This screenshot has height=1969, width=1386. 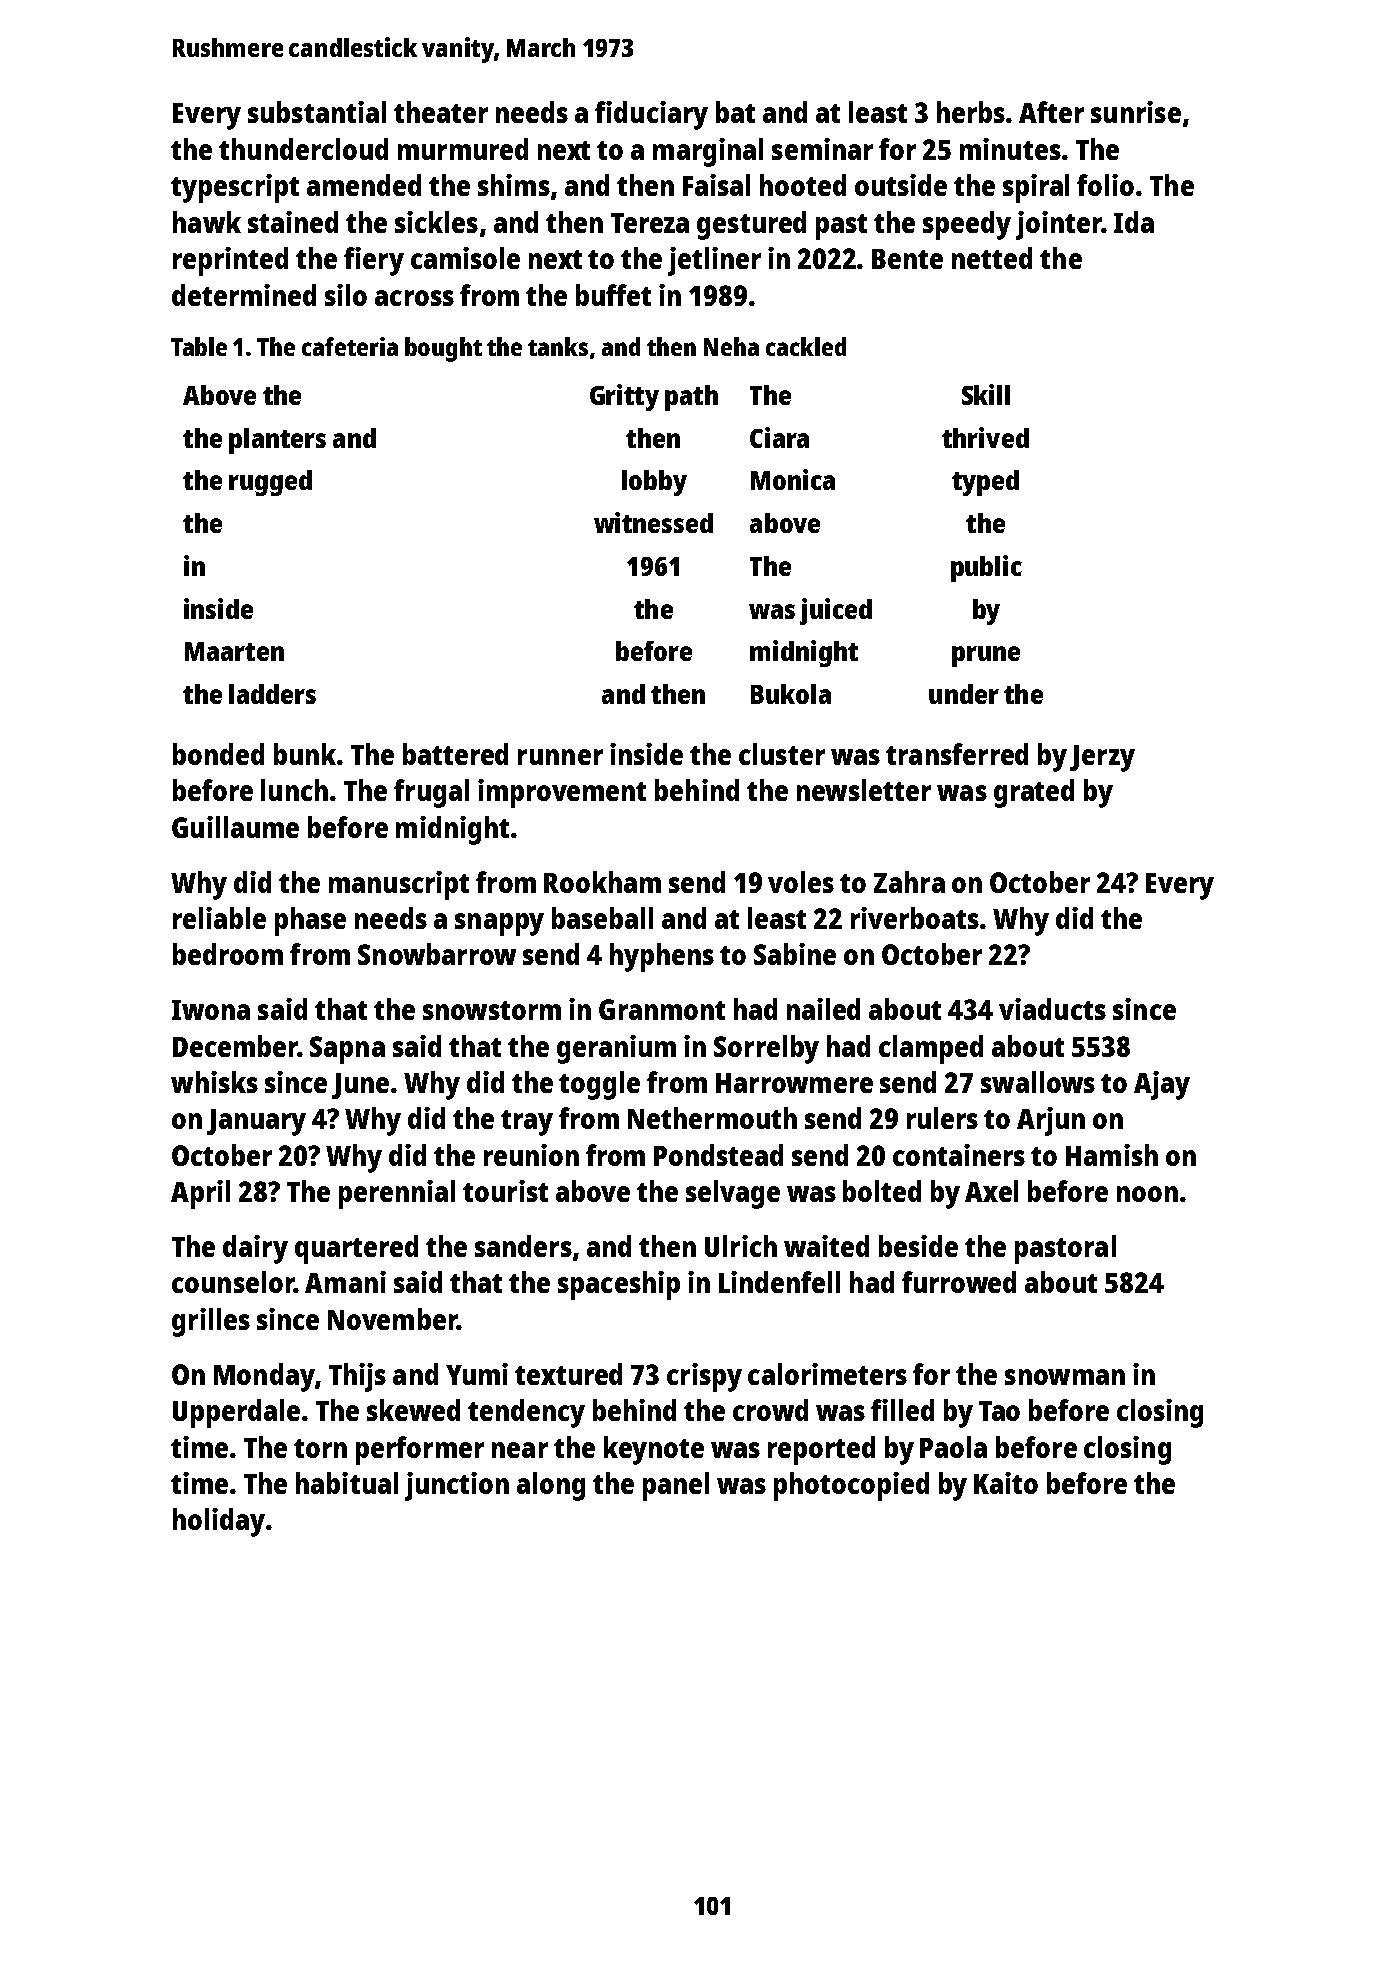 I want to click on Lindenfell, so click(x=779, y=1282).
